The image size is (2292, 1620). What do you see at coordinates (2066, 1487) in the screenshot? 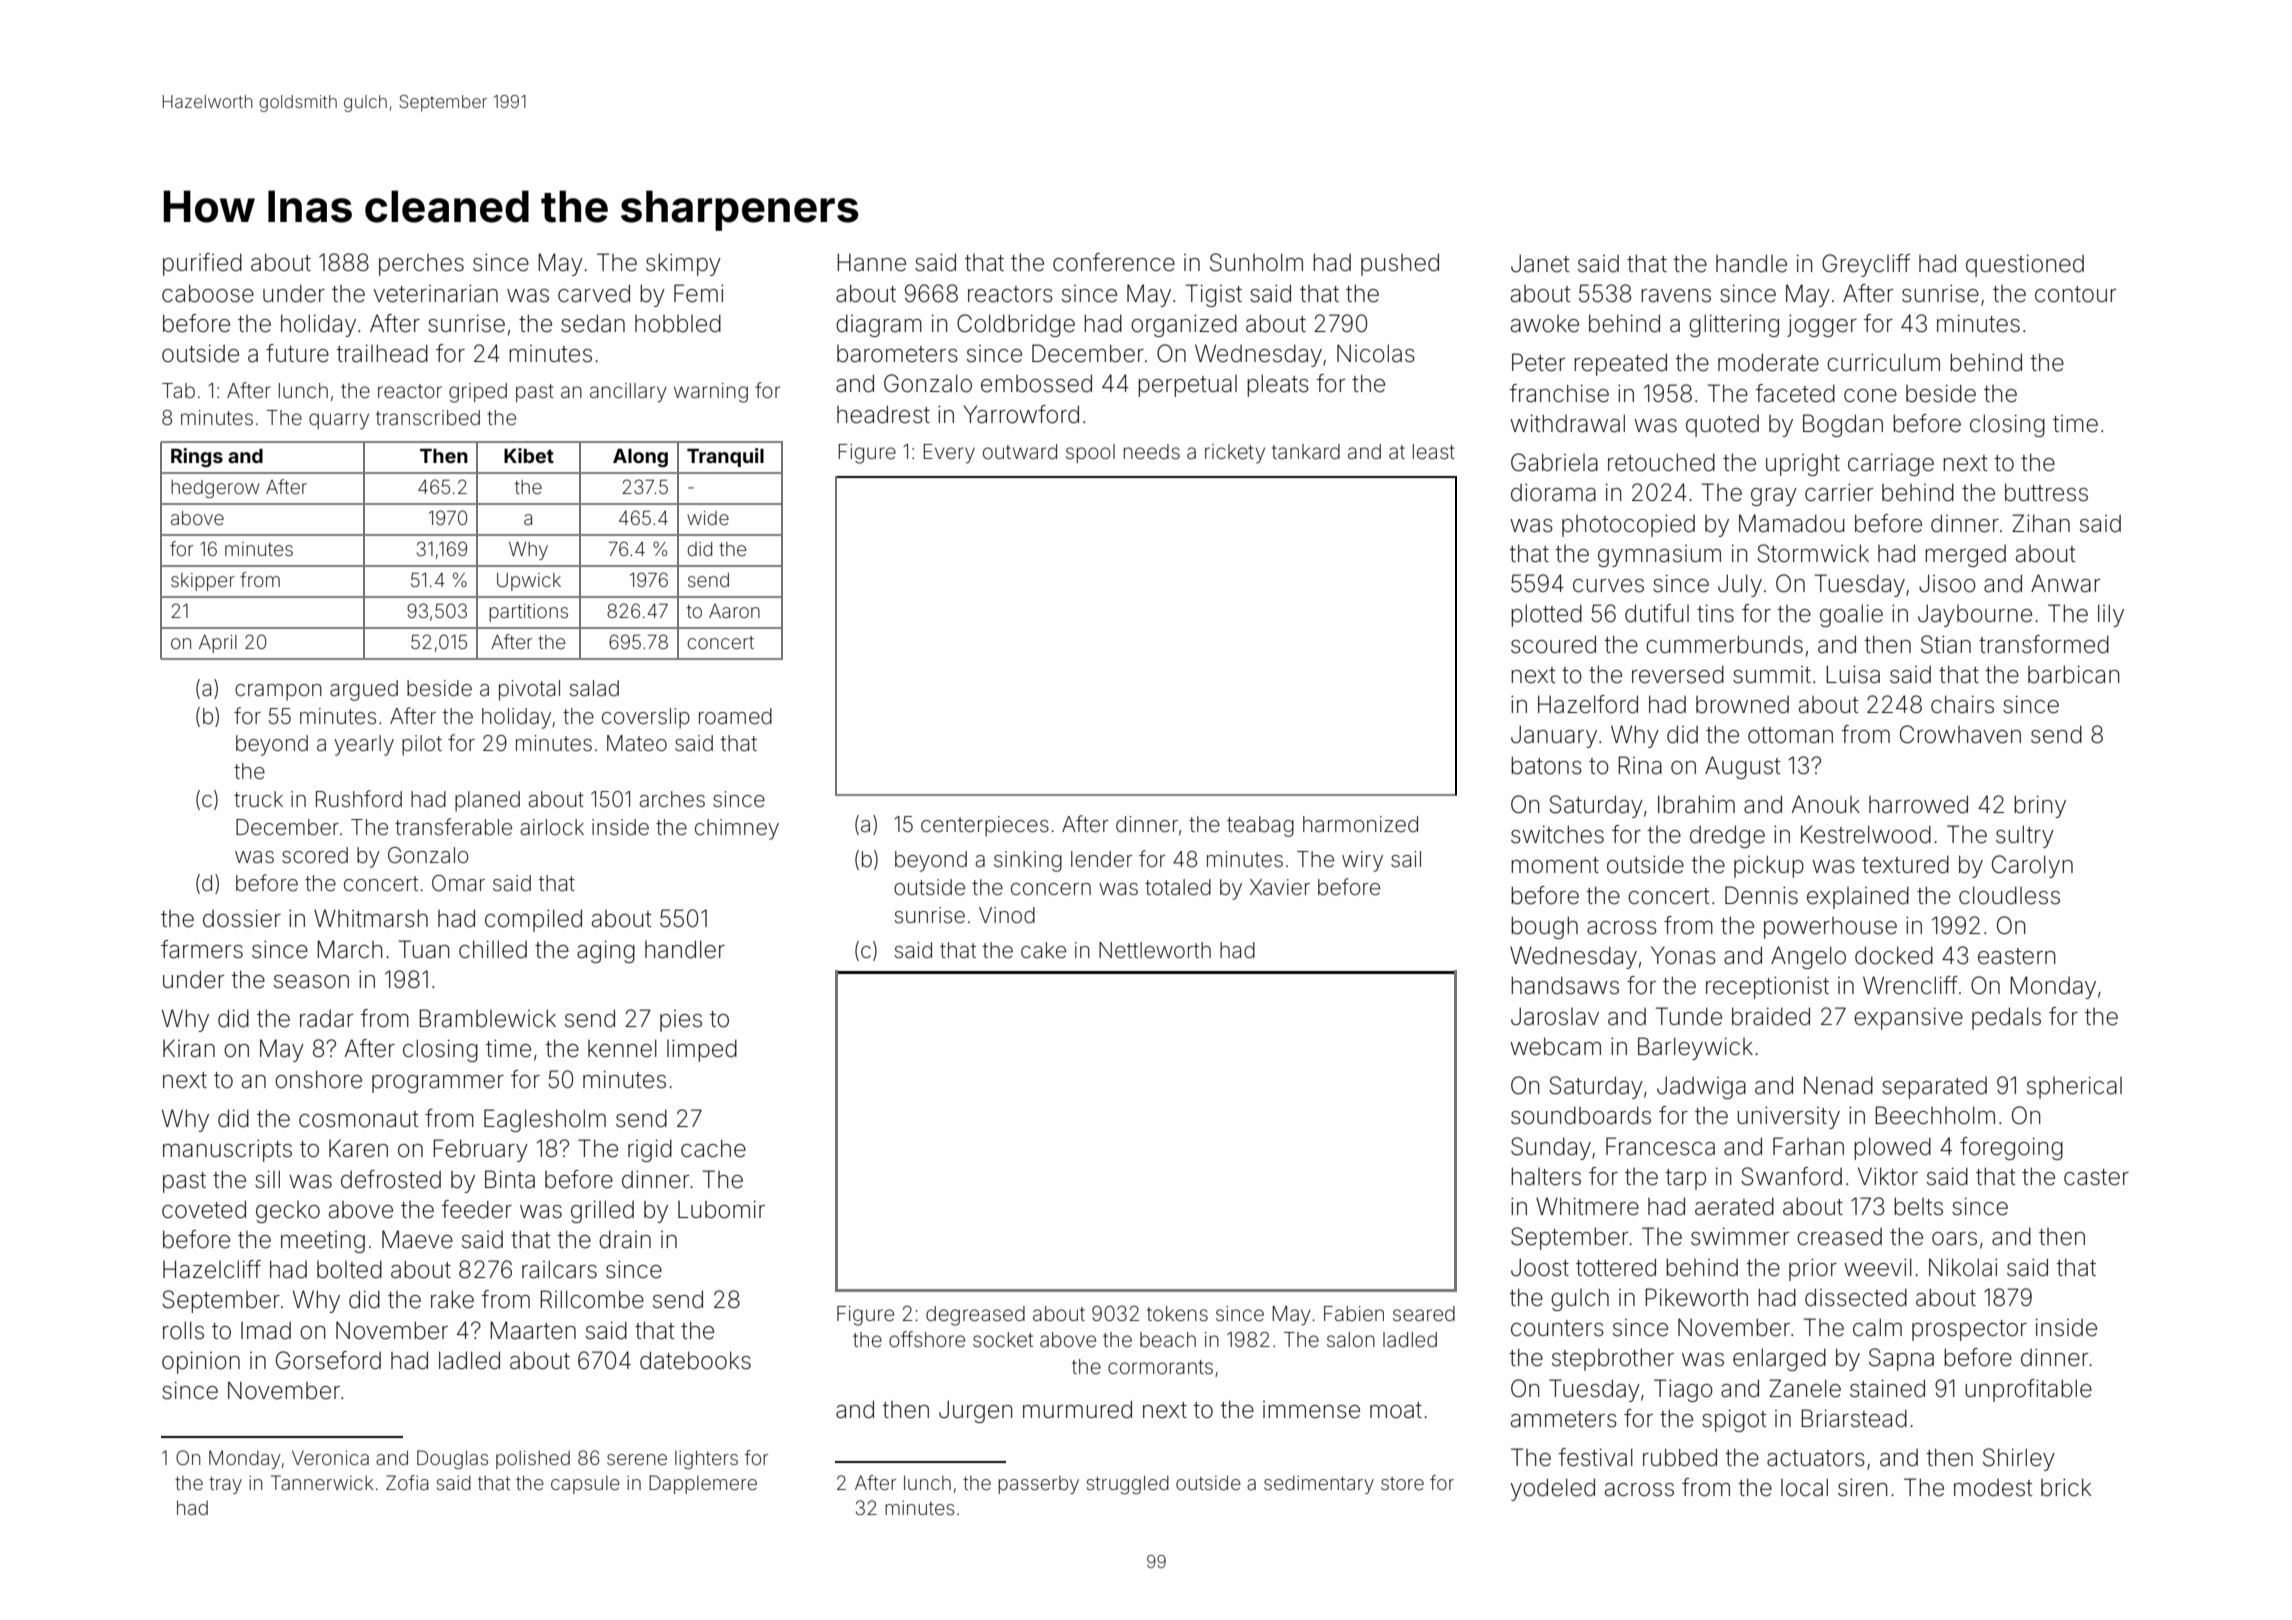
I see `brick` at bounding box center [2066, 1487].
